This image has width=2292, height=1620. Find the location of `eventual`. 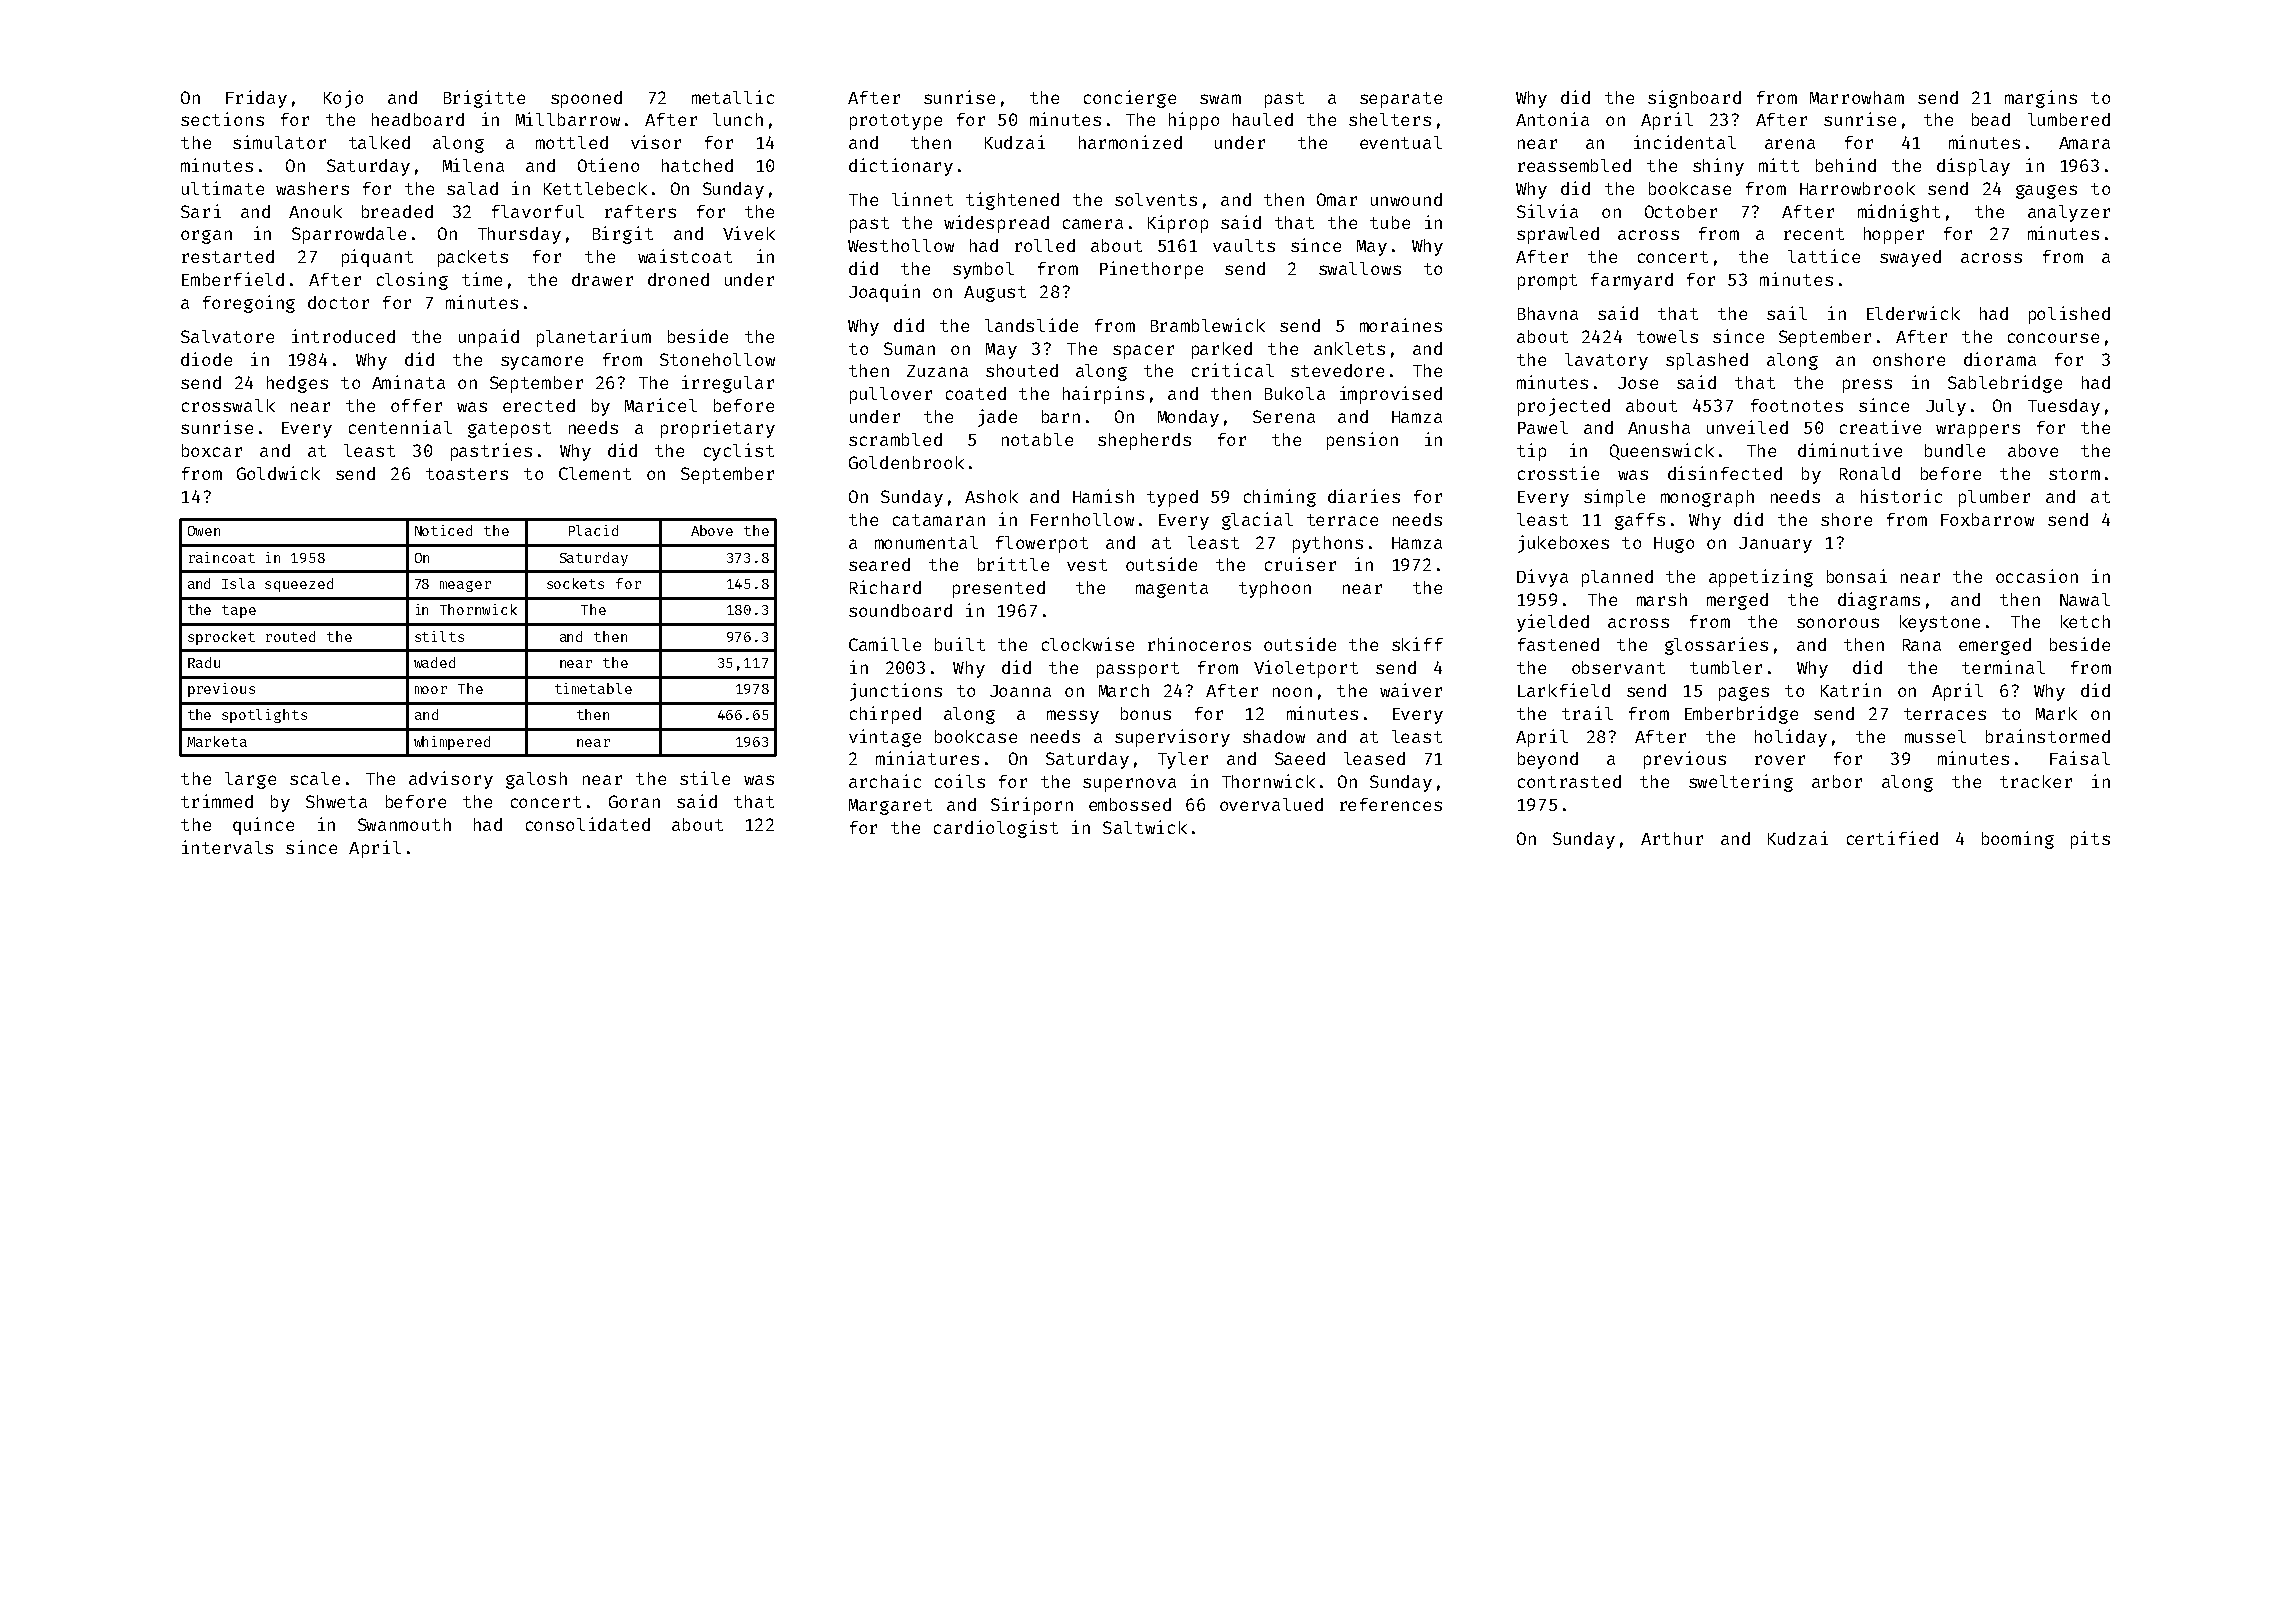

eventual is located at coordinates (1401, 142).
